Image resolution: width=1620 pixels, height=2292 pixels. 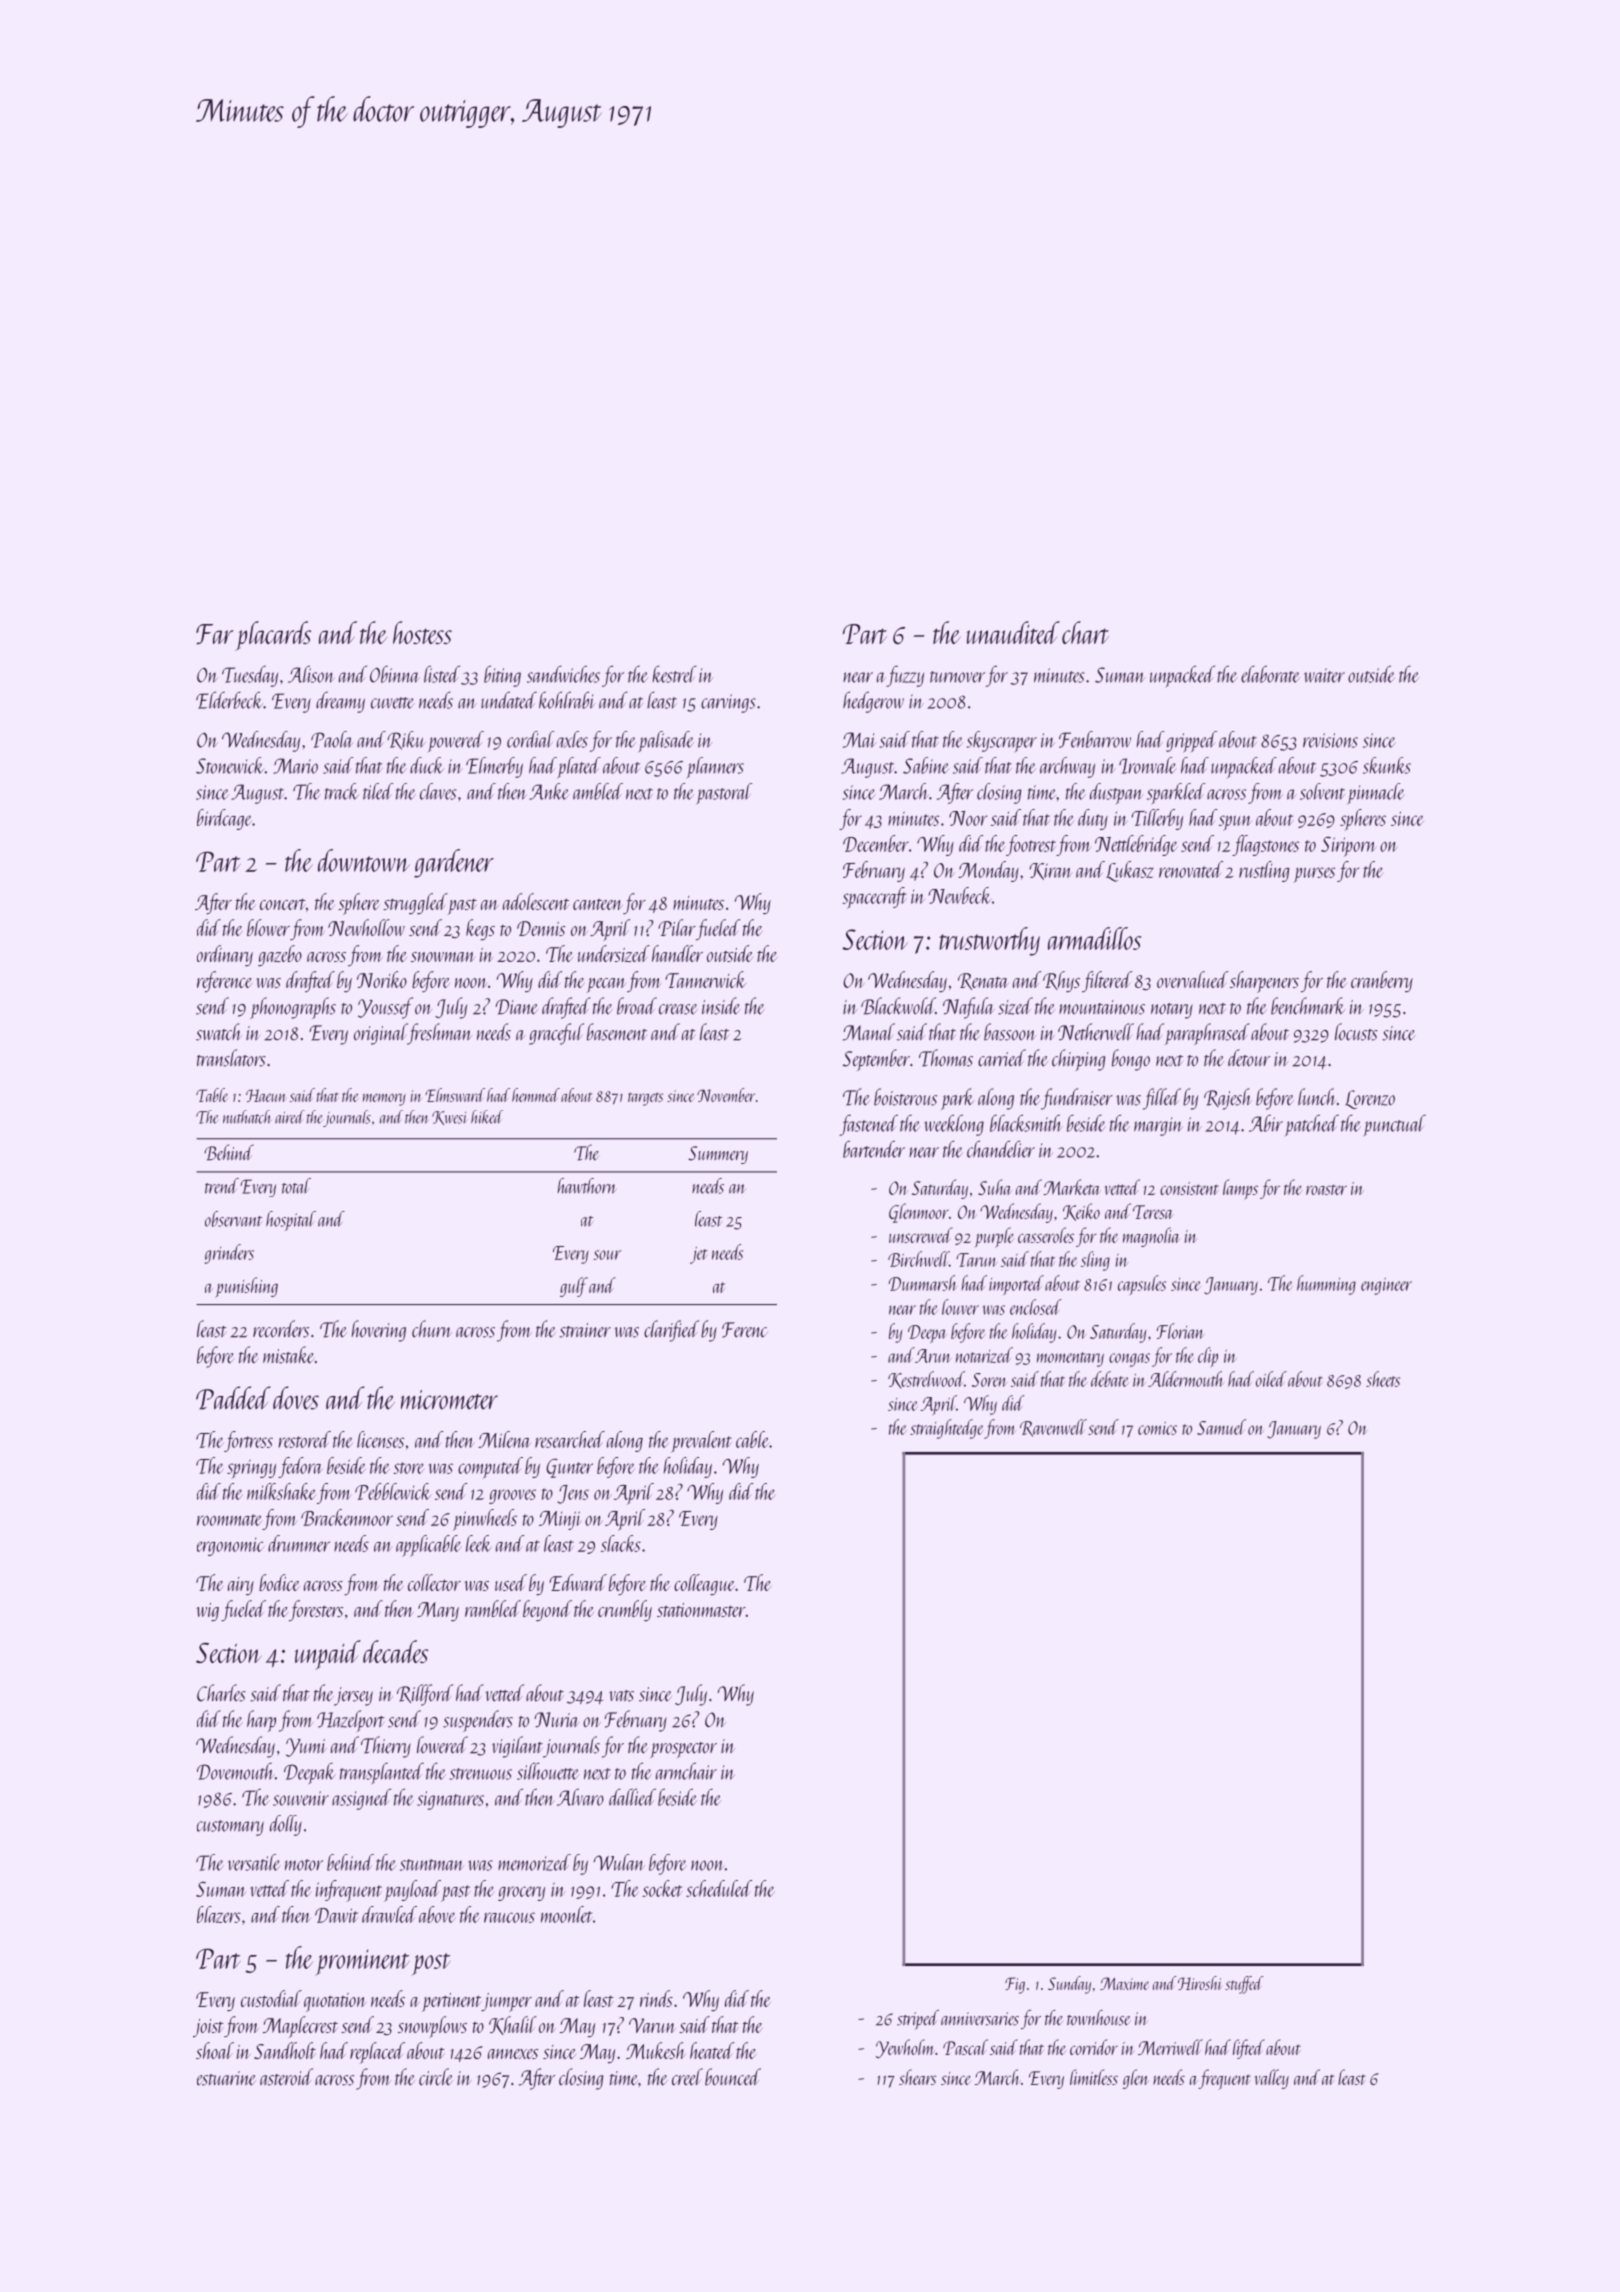 I want to click on creel, so click(x=687, y=2077).
